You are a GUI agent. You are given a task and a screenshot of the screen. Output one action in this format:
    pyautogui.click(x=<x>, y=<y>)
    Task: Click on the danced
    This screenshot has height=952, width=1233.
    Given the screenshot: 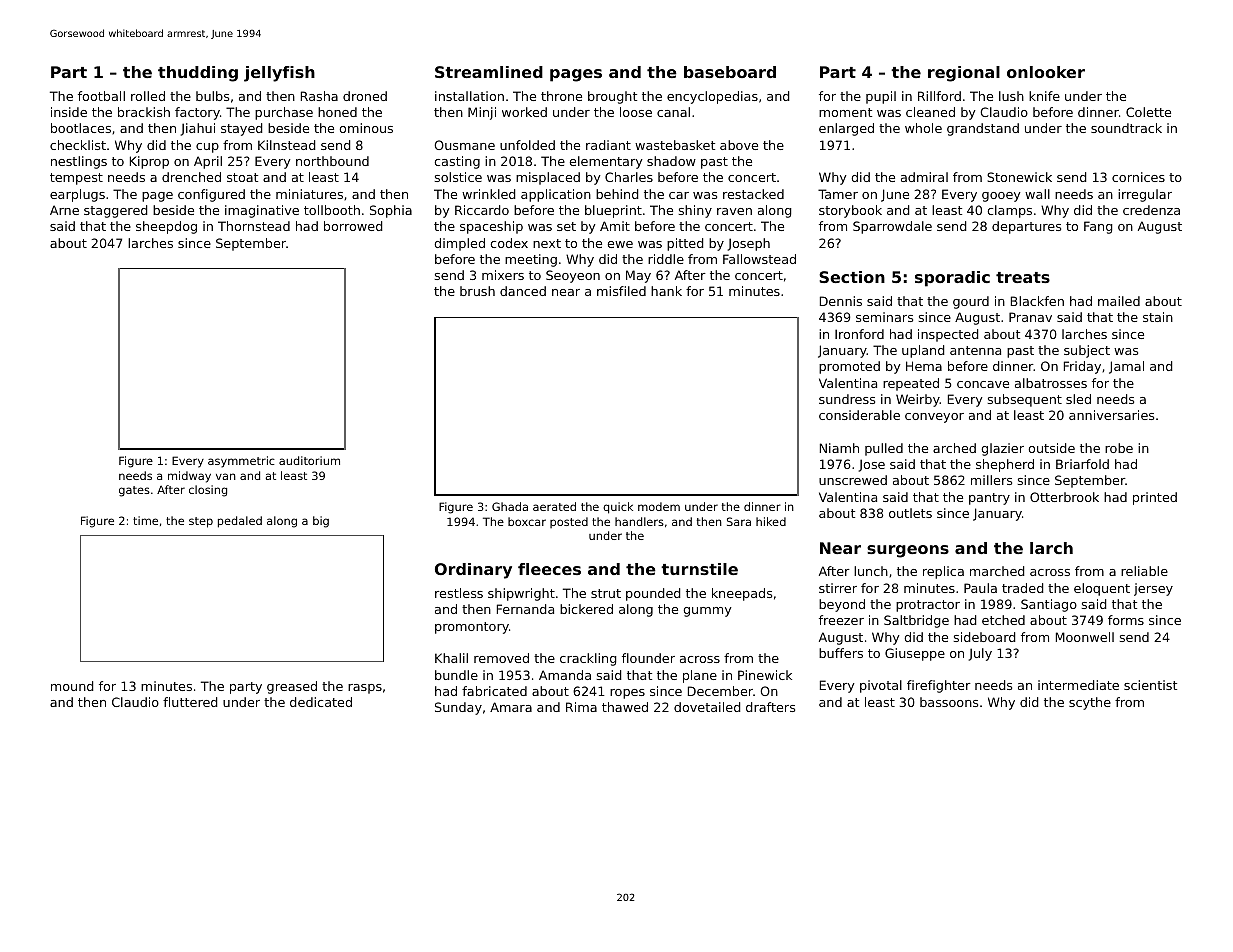 What is the action you would take?
    pyautogui.click(x=523, y=291)
